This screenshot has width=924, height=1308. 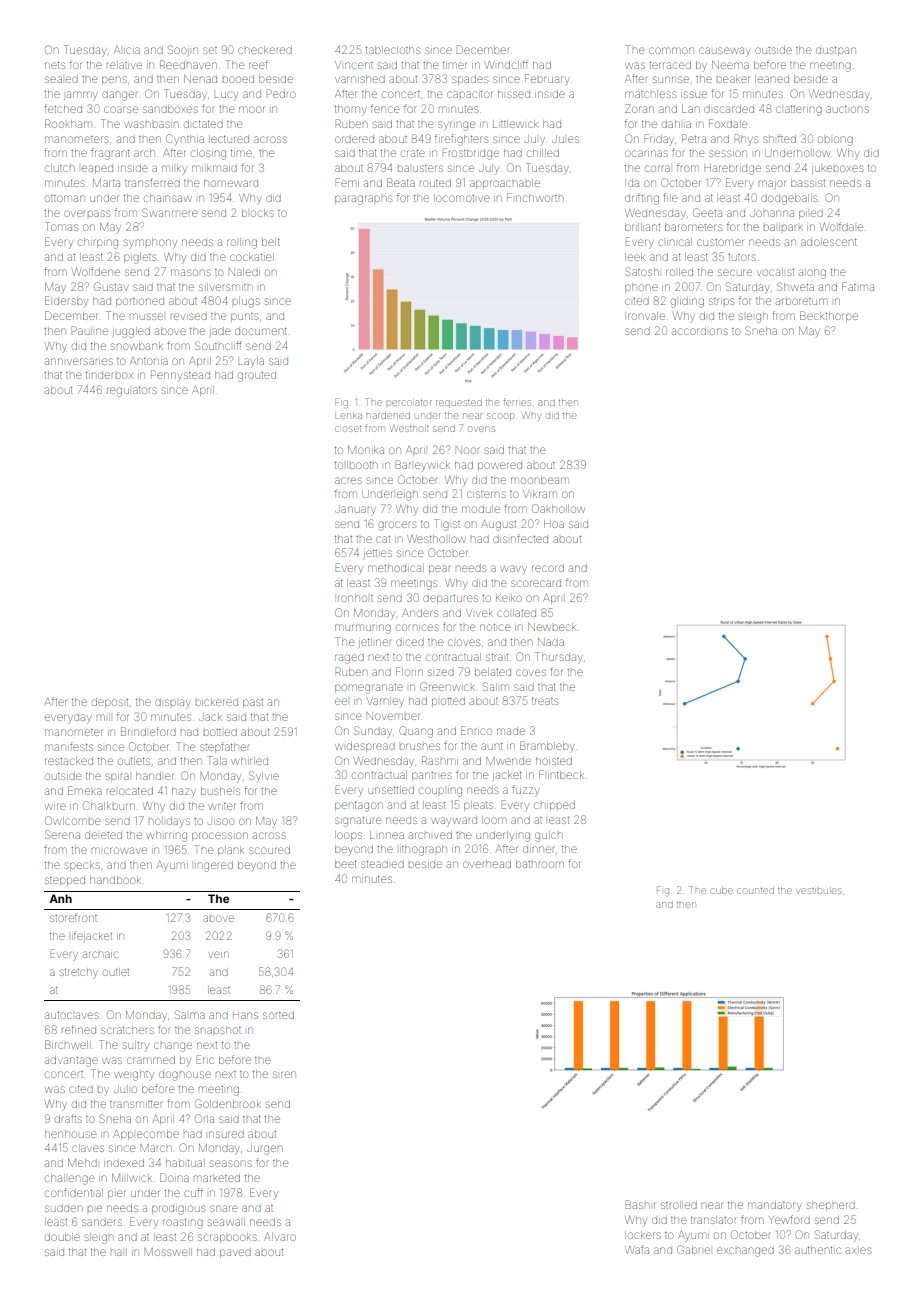 I want to click on henhouse, so click(x=70, y=1134).
